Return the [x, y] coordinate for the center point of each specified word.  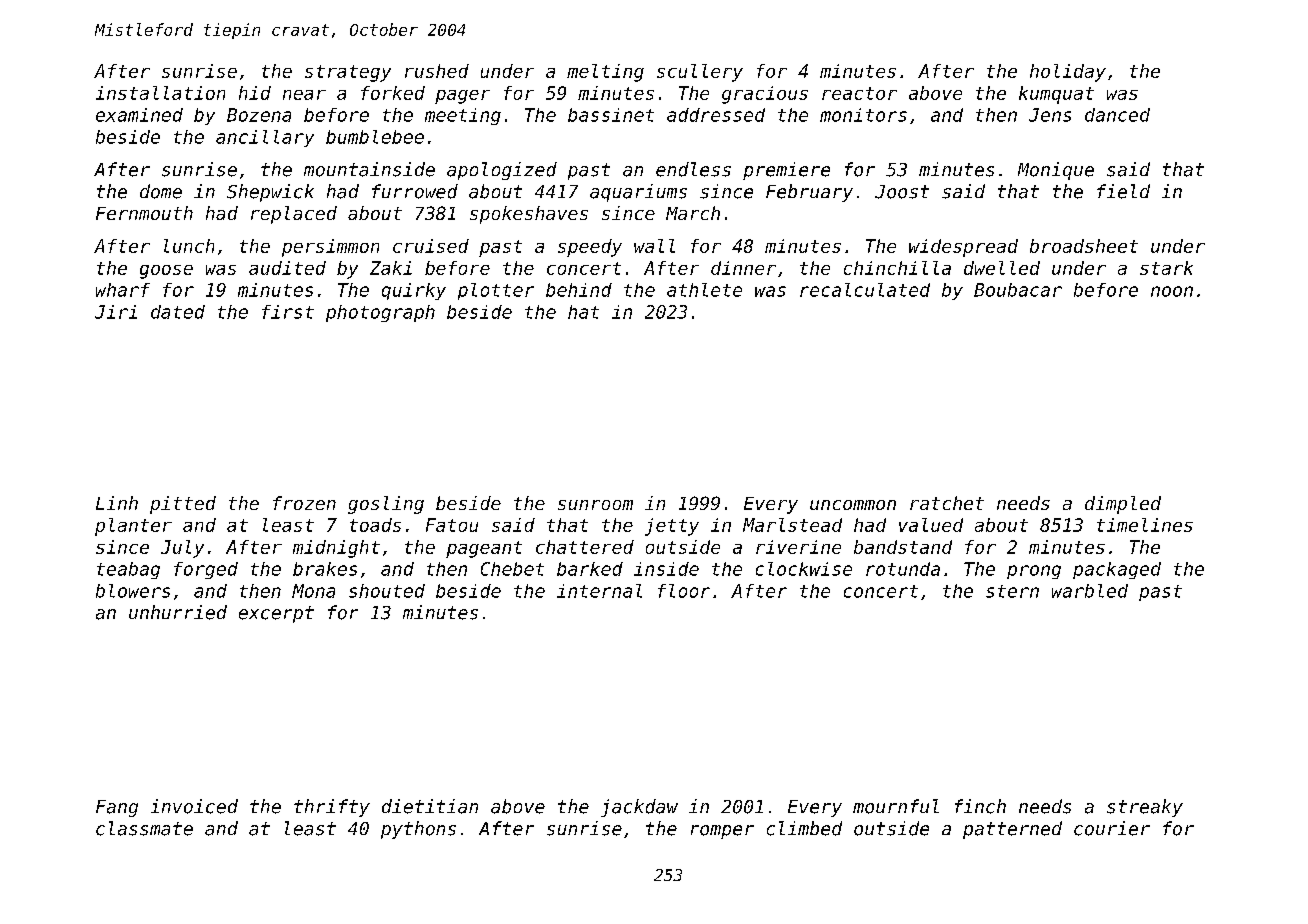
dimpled [1123, 505]
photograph [380, 313]
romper [722, 832]
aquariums [638, 193]
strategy [348, 73]
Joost [902, 192]
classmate [144, 828]
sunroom [595, 505]
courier [1112, 828]
